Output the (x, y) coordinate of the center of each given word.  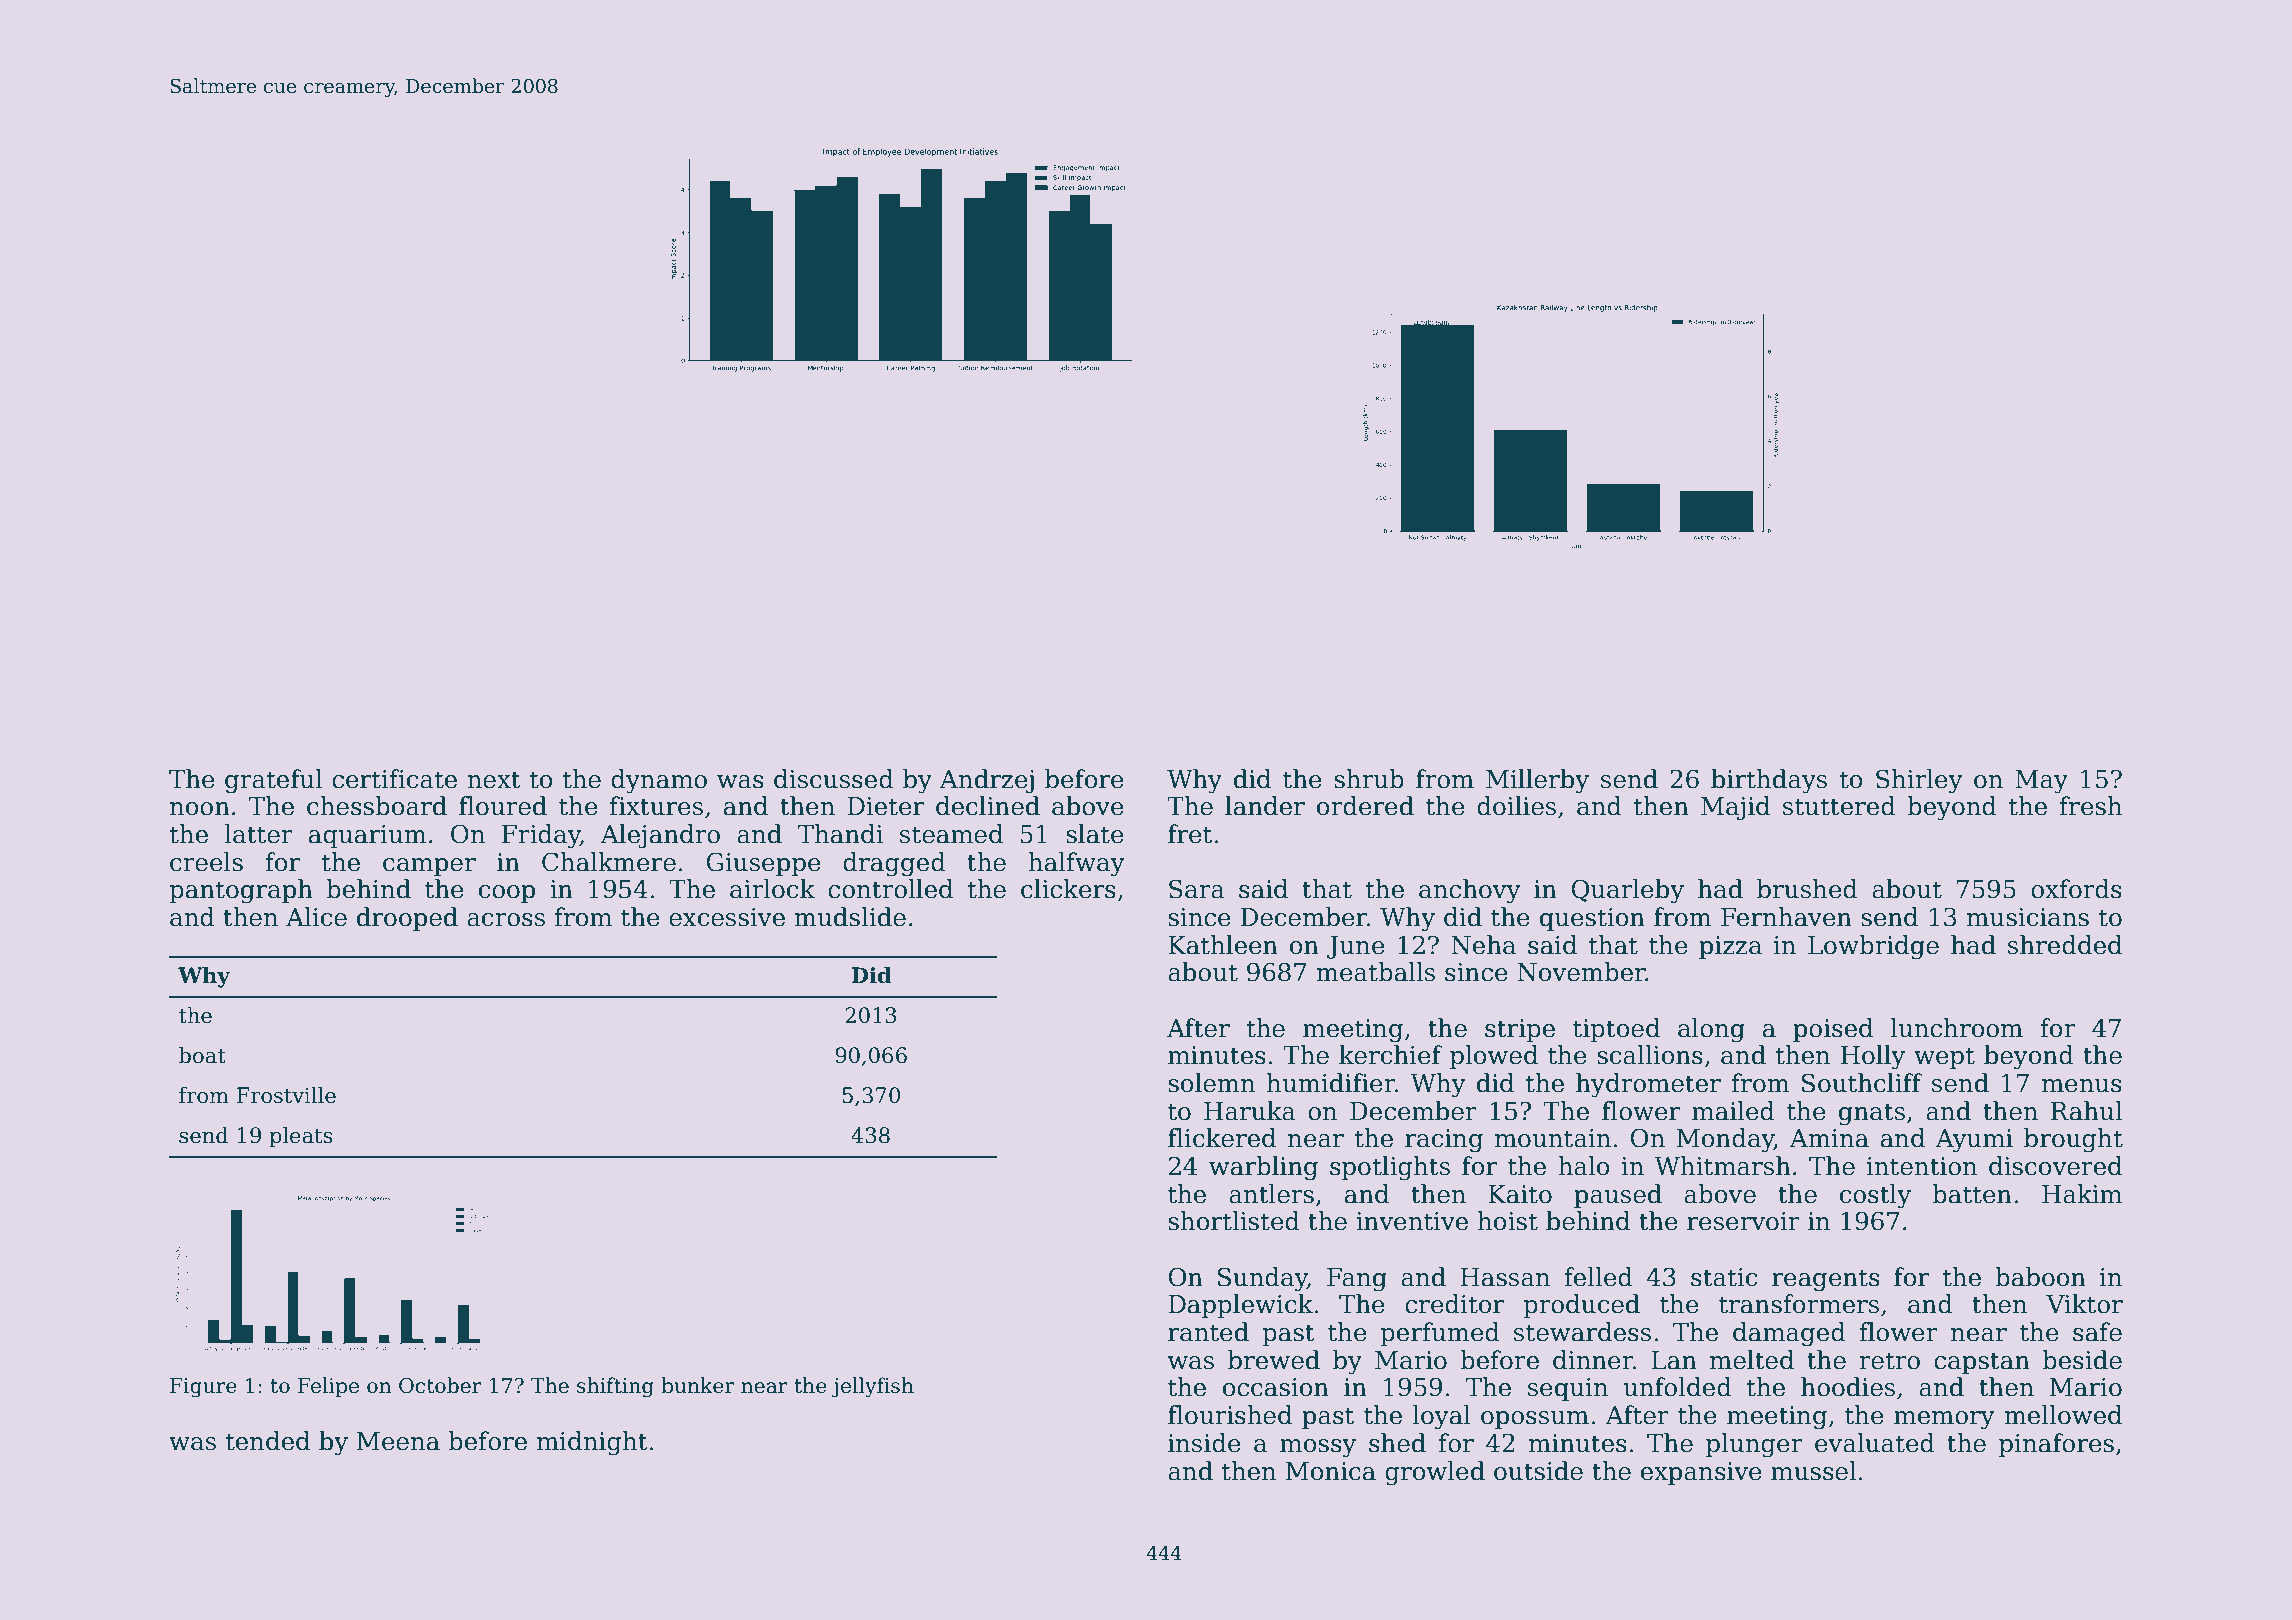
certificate (394, 779)
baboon (2040, 1277)
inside (1204, 1443)
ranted (1208, 1332)
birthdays (1769, 781)
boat (202, 1055)
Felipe (328, 1387)
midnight (592, 1443)
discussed (834, 779)
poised (1833, 1030)
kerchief (1390, 1055)
